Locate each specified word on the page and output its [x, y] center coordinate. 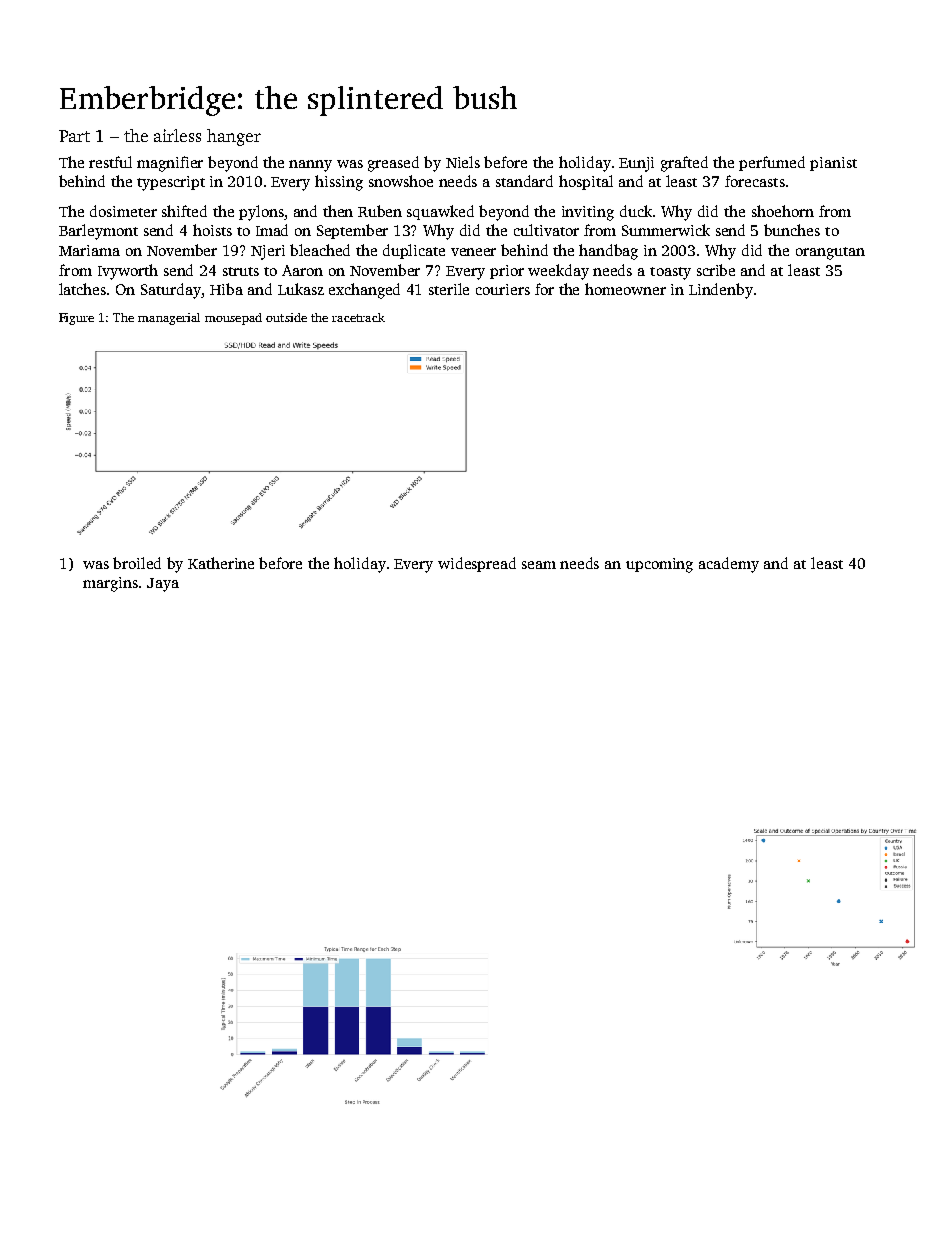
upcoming [659, 565]
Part [74, 136]
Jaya [163, 585]
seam [539, 565]
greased [393, 164]
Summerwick [666, 230]
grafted [684, 164]
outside [286, 317]
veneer [473, 252]
